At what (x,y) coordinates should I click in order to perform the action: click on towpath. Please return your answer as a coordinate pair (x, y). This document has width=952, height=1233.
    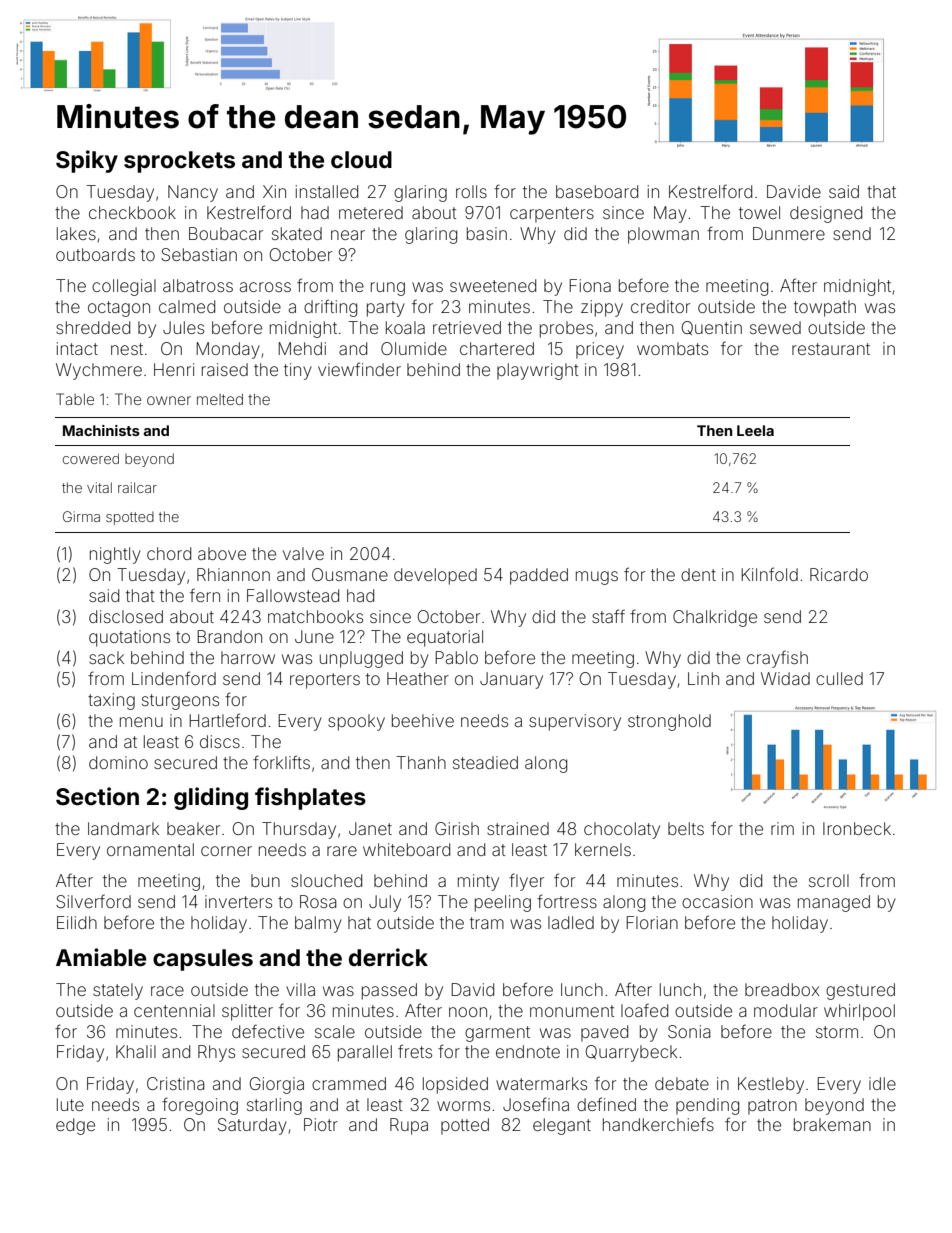
    Looking at the image, I should click on (825, 308).
